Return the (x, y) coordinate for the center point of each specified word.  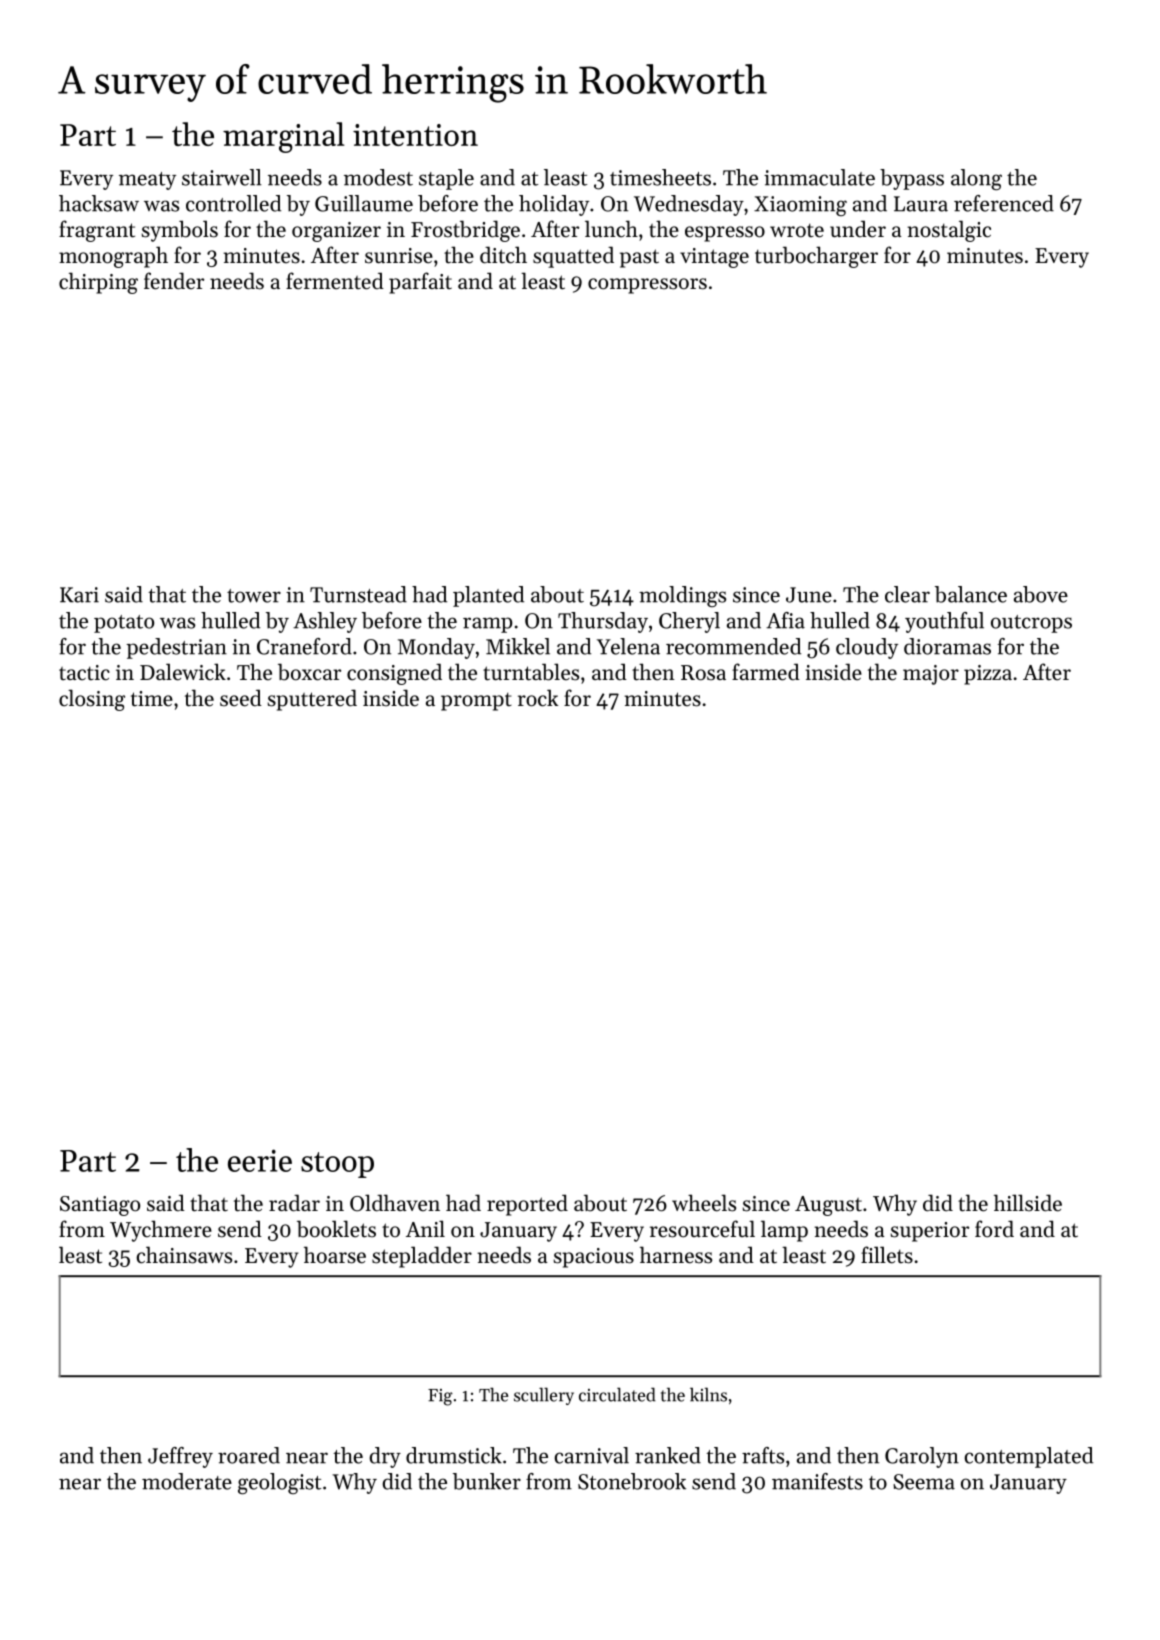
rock (538, 698)
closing (92, 700)
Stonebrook (632, 1481)
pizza (988, 675)
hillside (1028, 1203)
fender (174, 281)
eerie (260, 1160)
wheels (704, 1203)
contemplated (1029, 1457)
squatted (573, 257)
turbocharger (816, 257)
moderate (187, 1481)
